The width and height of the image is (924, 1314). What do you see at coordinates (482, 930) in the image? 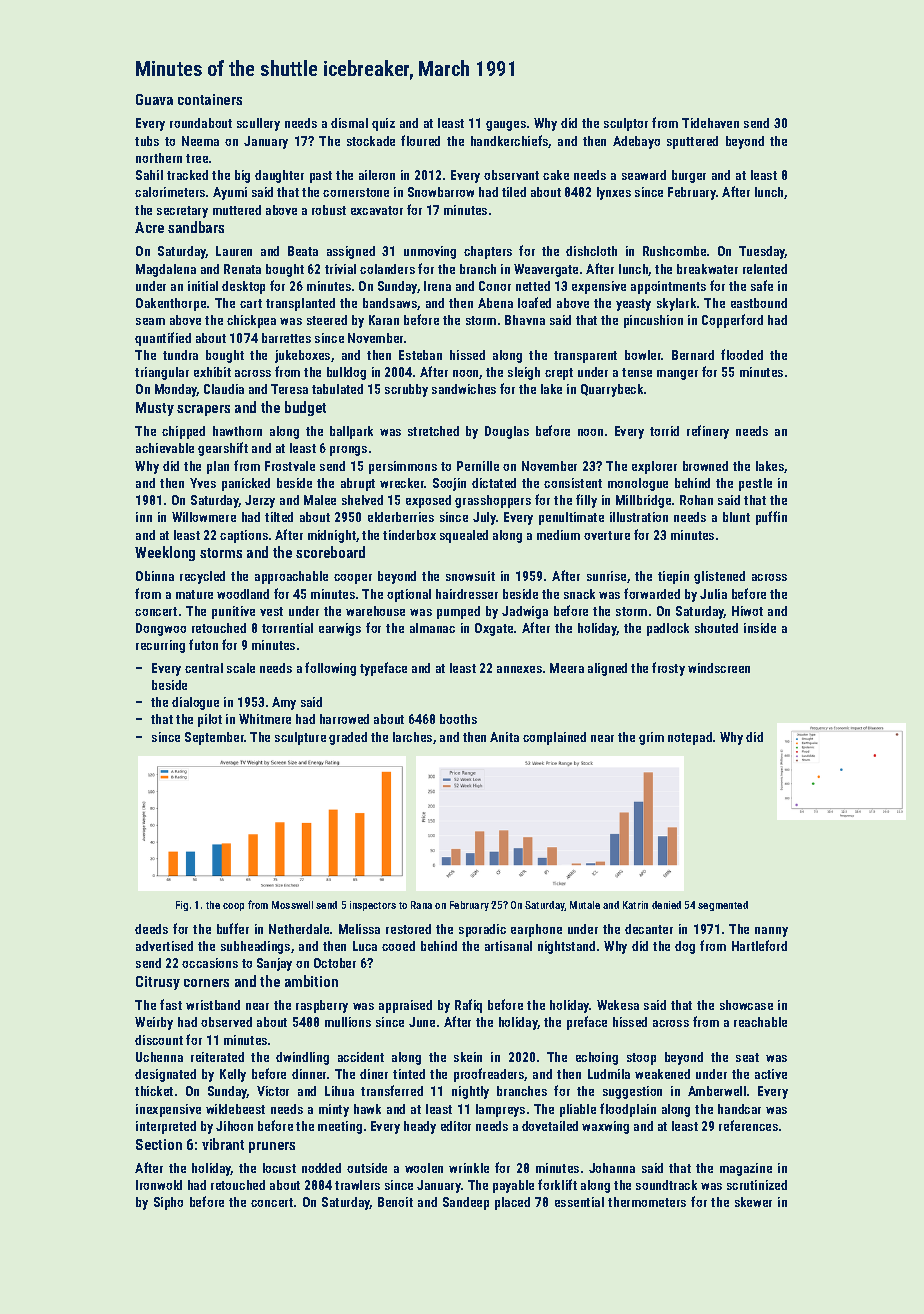
I see `sporadic` at bounding box center [482, 930].
